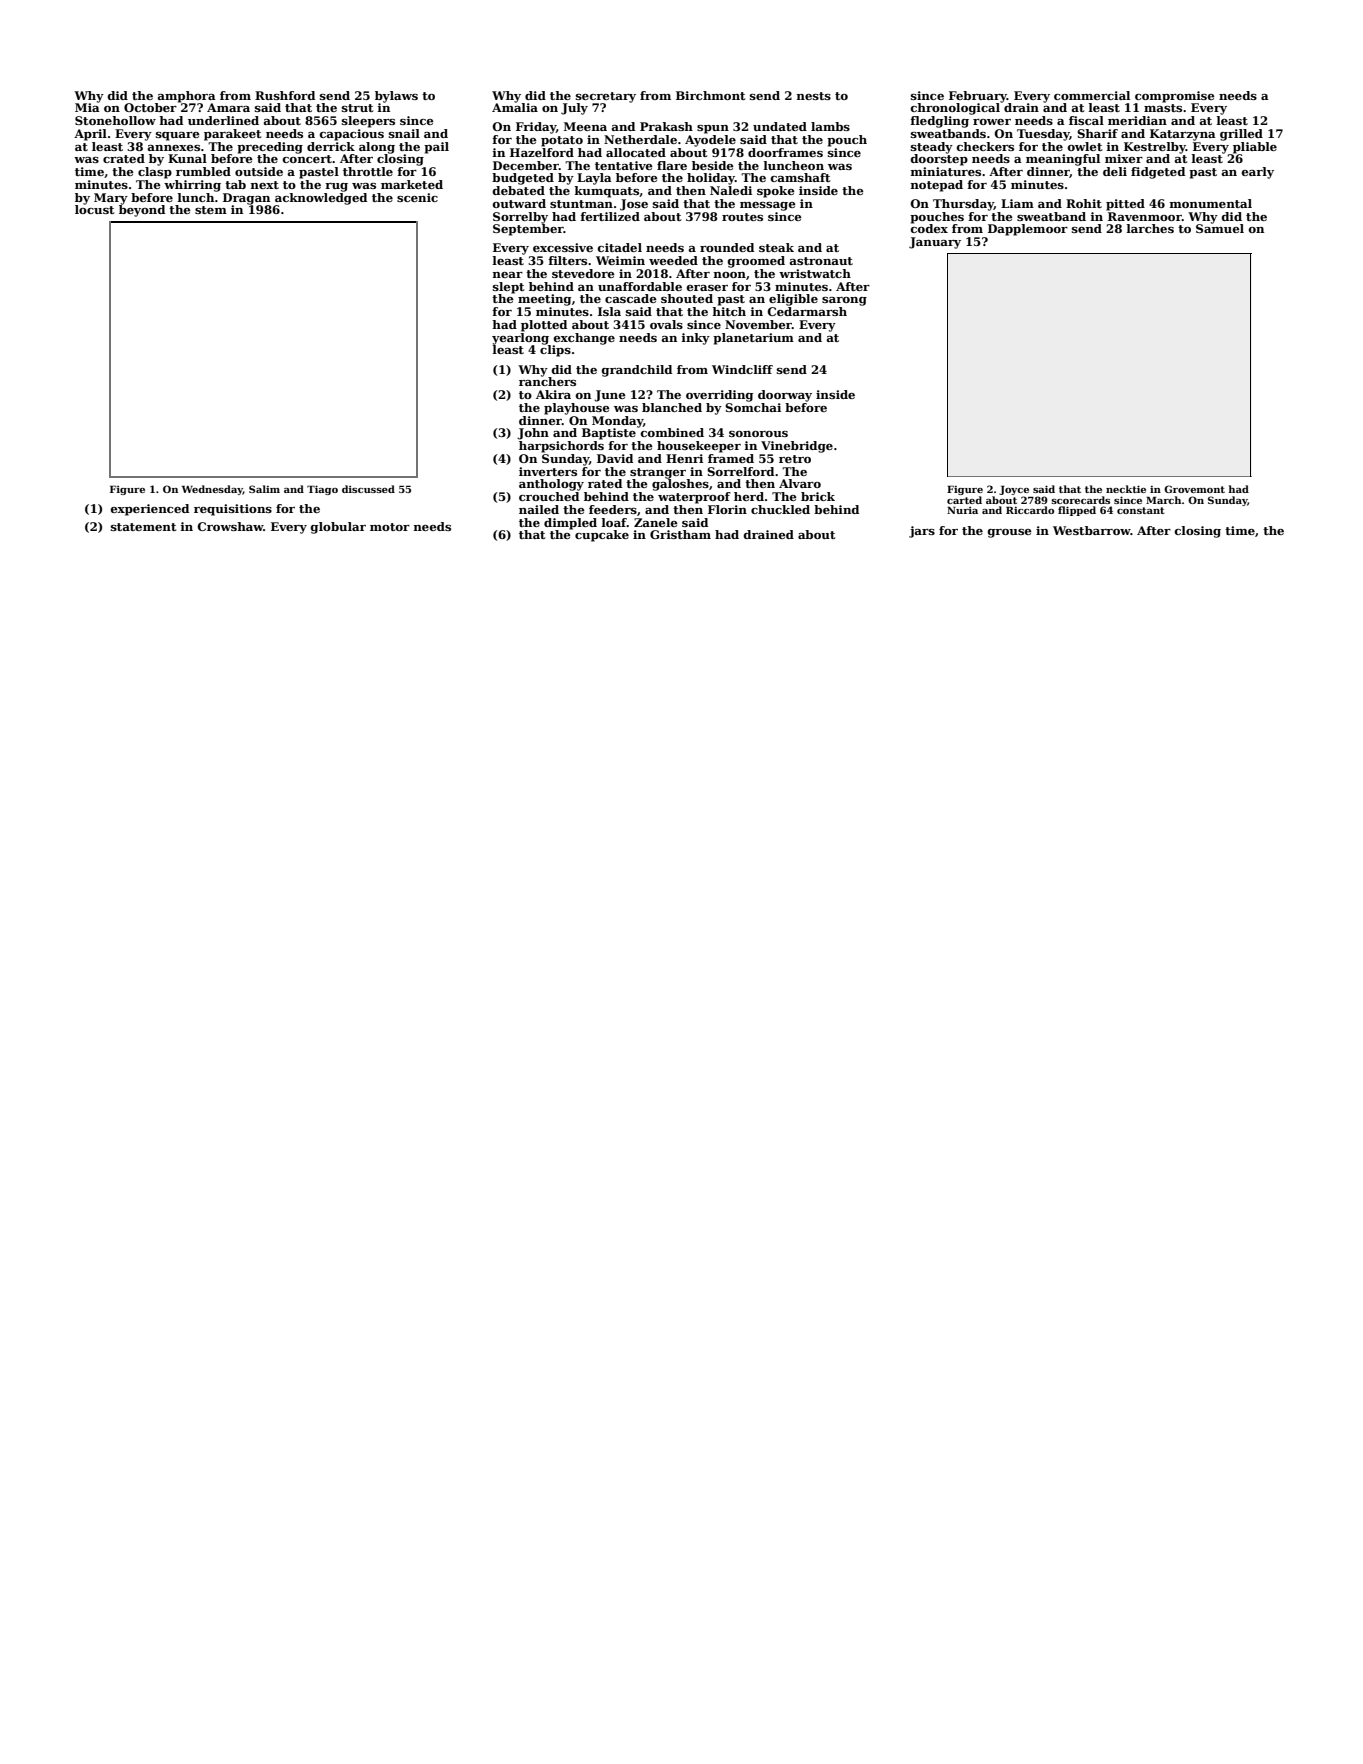 The height and width of the screenshot is (1764, 1363). Describe the element at coordinates (742, 369) in the screenshot. I see `Windcliff` at that location.
